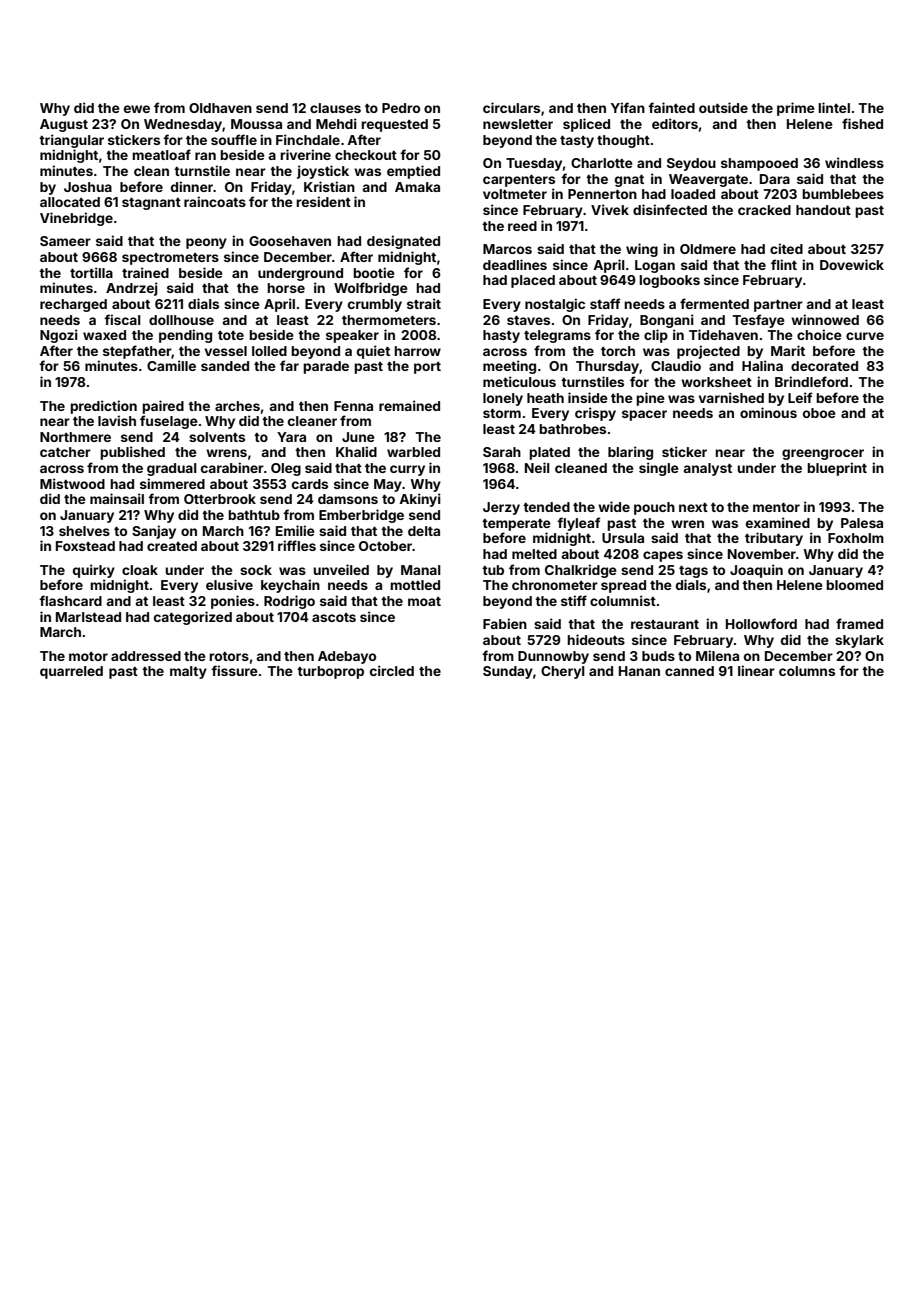 This page has width=924, height=1308. What do you see at coordinates (71, 672) in the page?
I see `quarreled` at bounding box center [71, 672].
